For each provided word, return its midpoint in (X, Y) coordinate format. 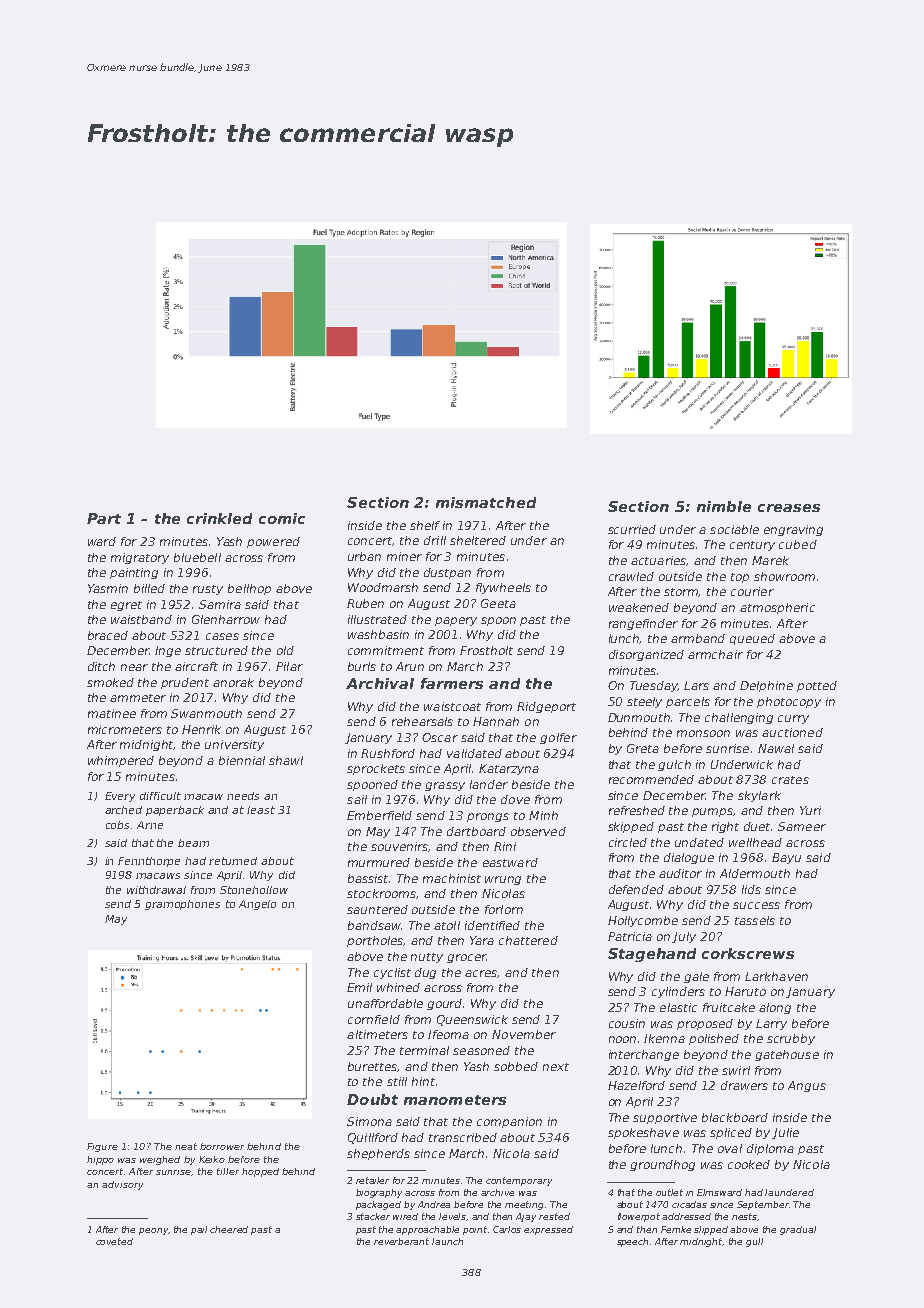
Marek (770, 560)
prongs (488, 817)
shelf (425, 525)
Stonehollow (254, 890)
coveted (114, 1241)
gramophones (182, 905)
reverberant (401, 1241)
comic (282, 518)
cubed (798, 544)
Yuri (810, 810)
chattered (528, 940)
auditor (680, 873)
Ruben (365, 603)
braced (108, 635)
